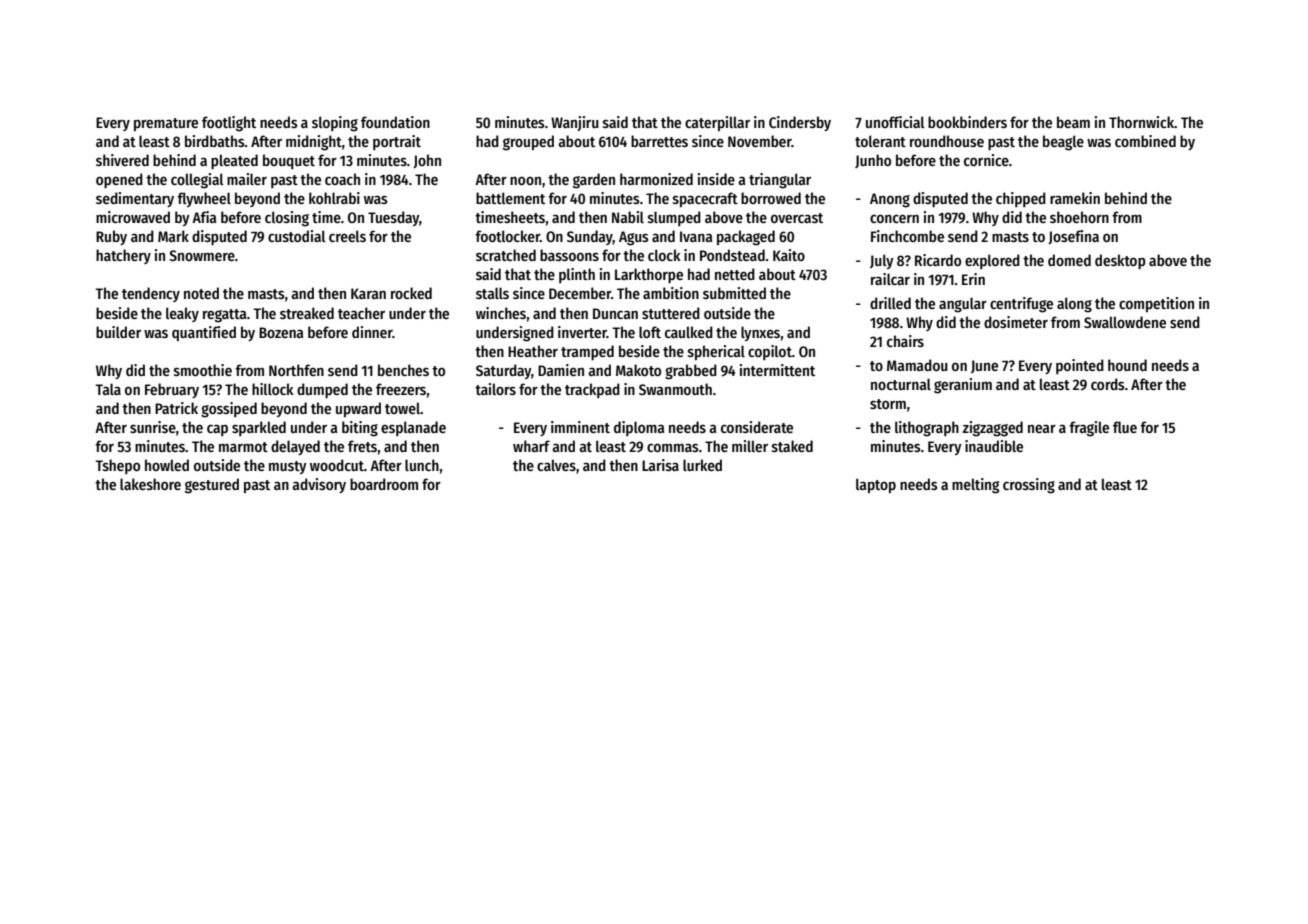  Describe the element at coordinates (760, 141) in the screenshot. I see `November` at that location.
